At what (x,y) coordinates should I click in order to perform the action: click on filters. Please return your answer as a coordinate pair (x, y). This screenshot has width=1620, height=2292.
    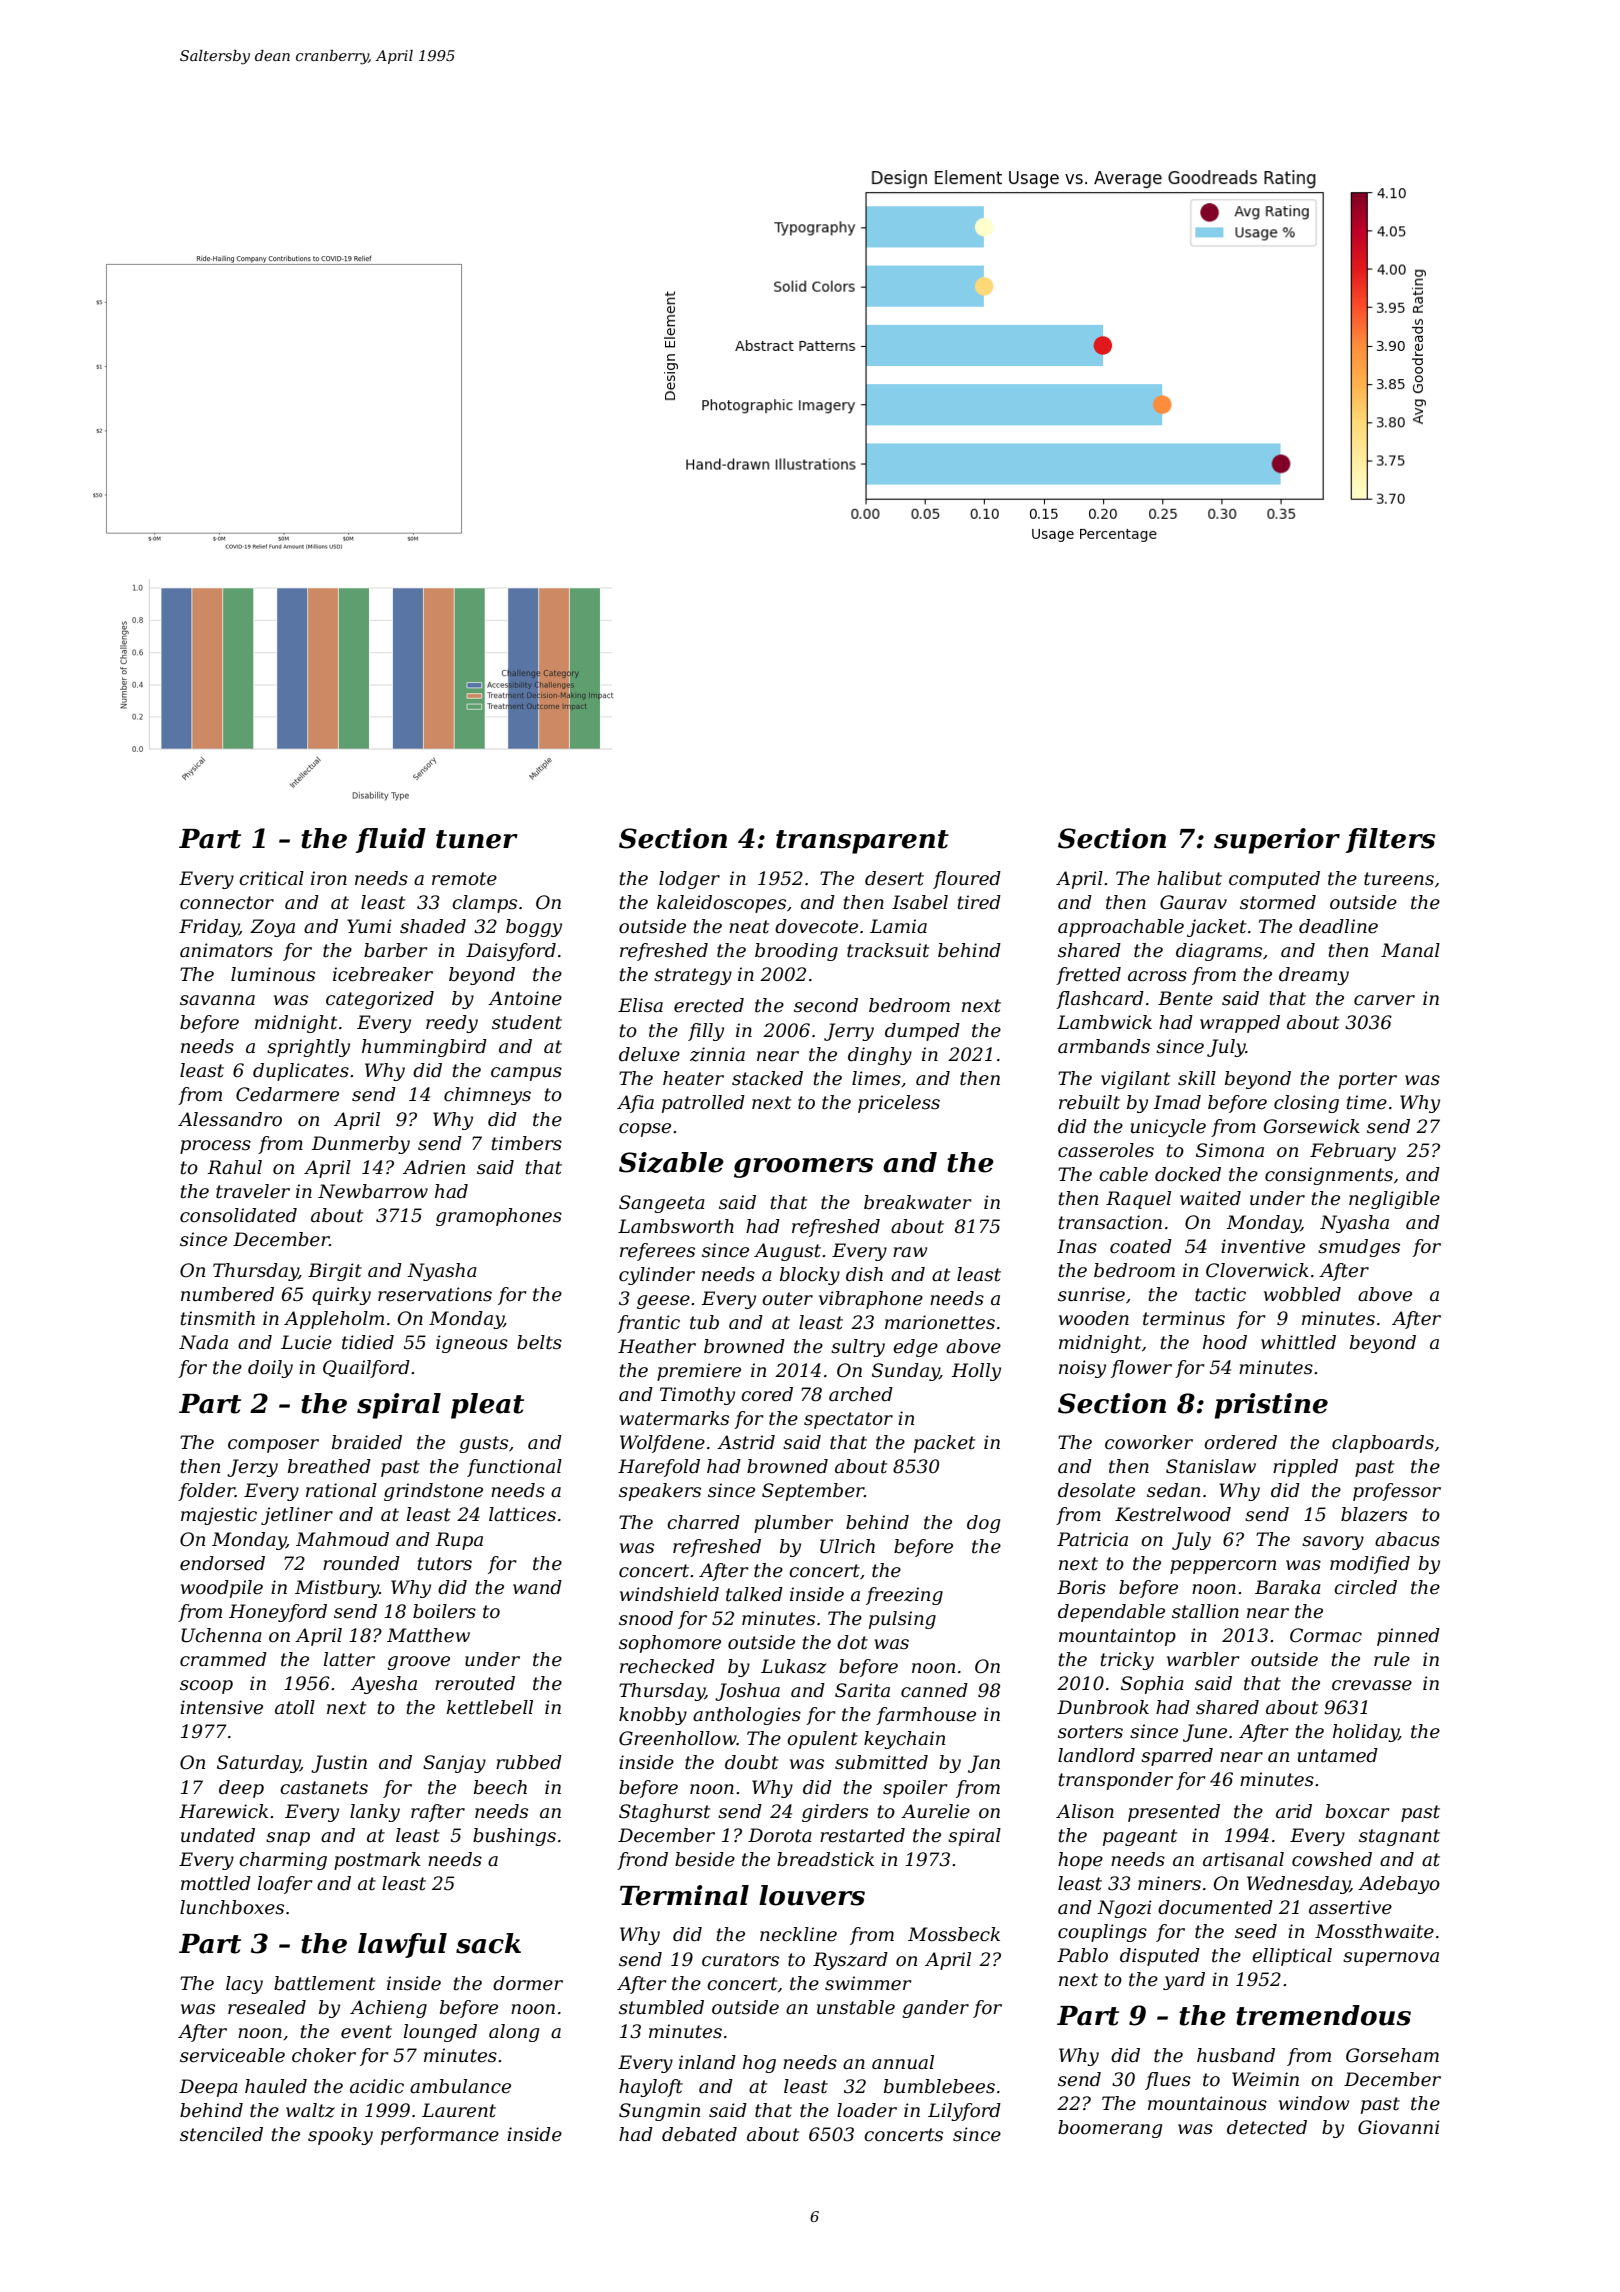
    Looking at the image, I should click on (1390, 840).
